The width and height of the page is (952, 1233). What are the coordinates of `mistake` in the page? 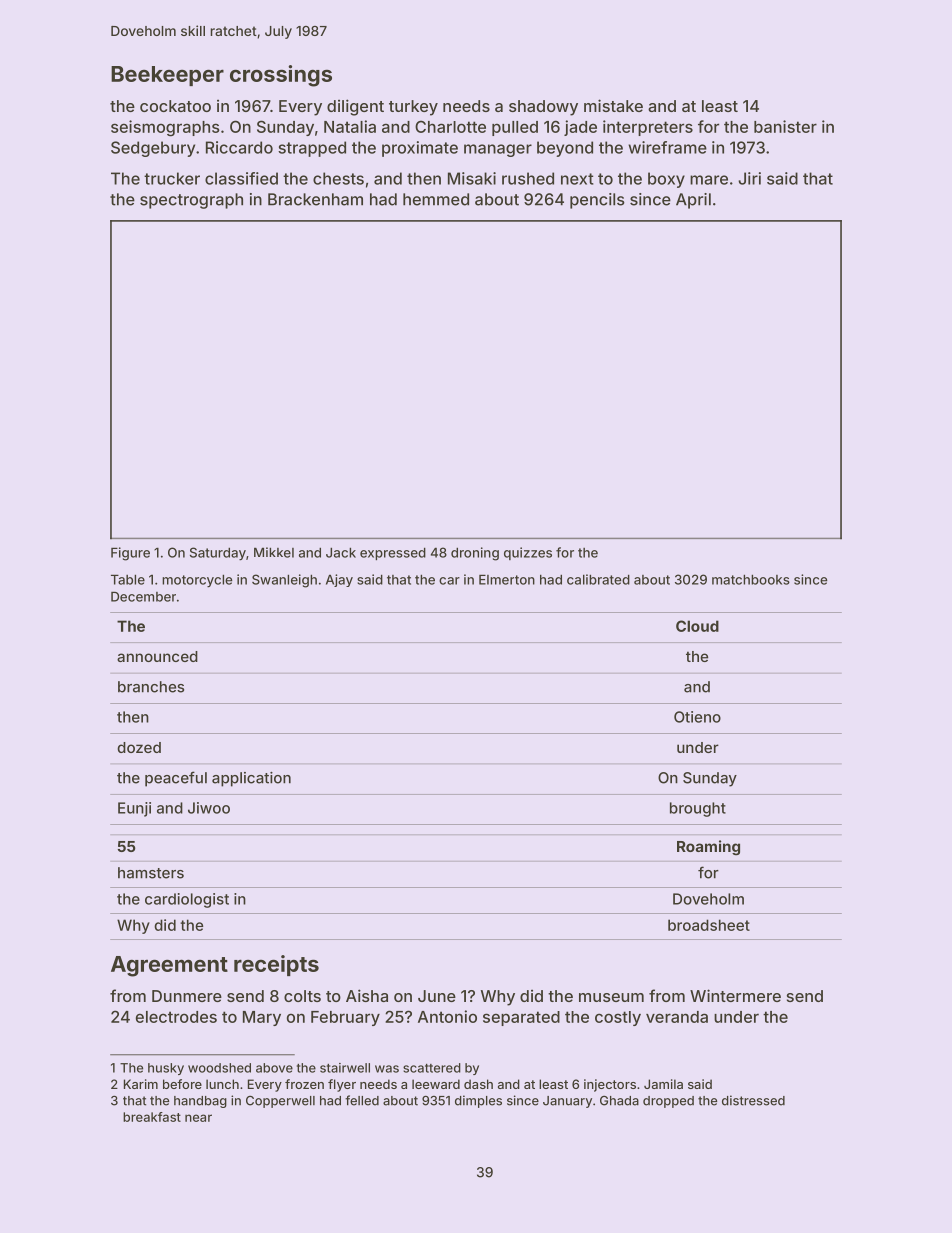 It's located at (613, 105).
